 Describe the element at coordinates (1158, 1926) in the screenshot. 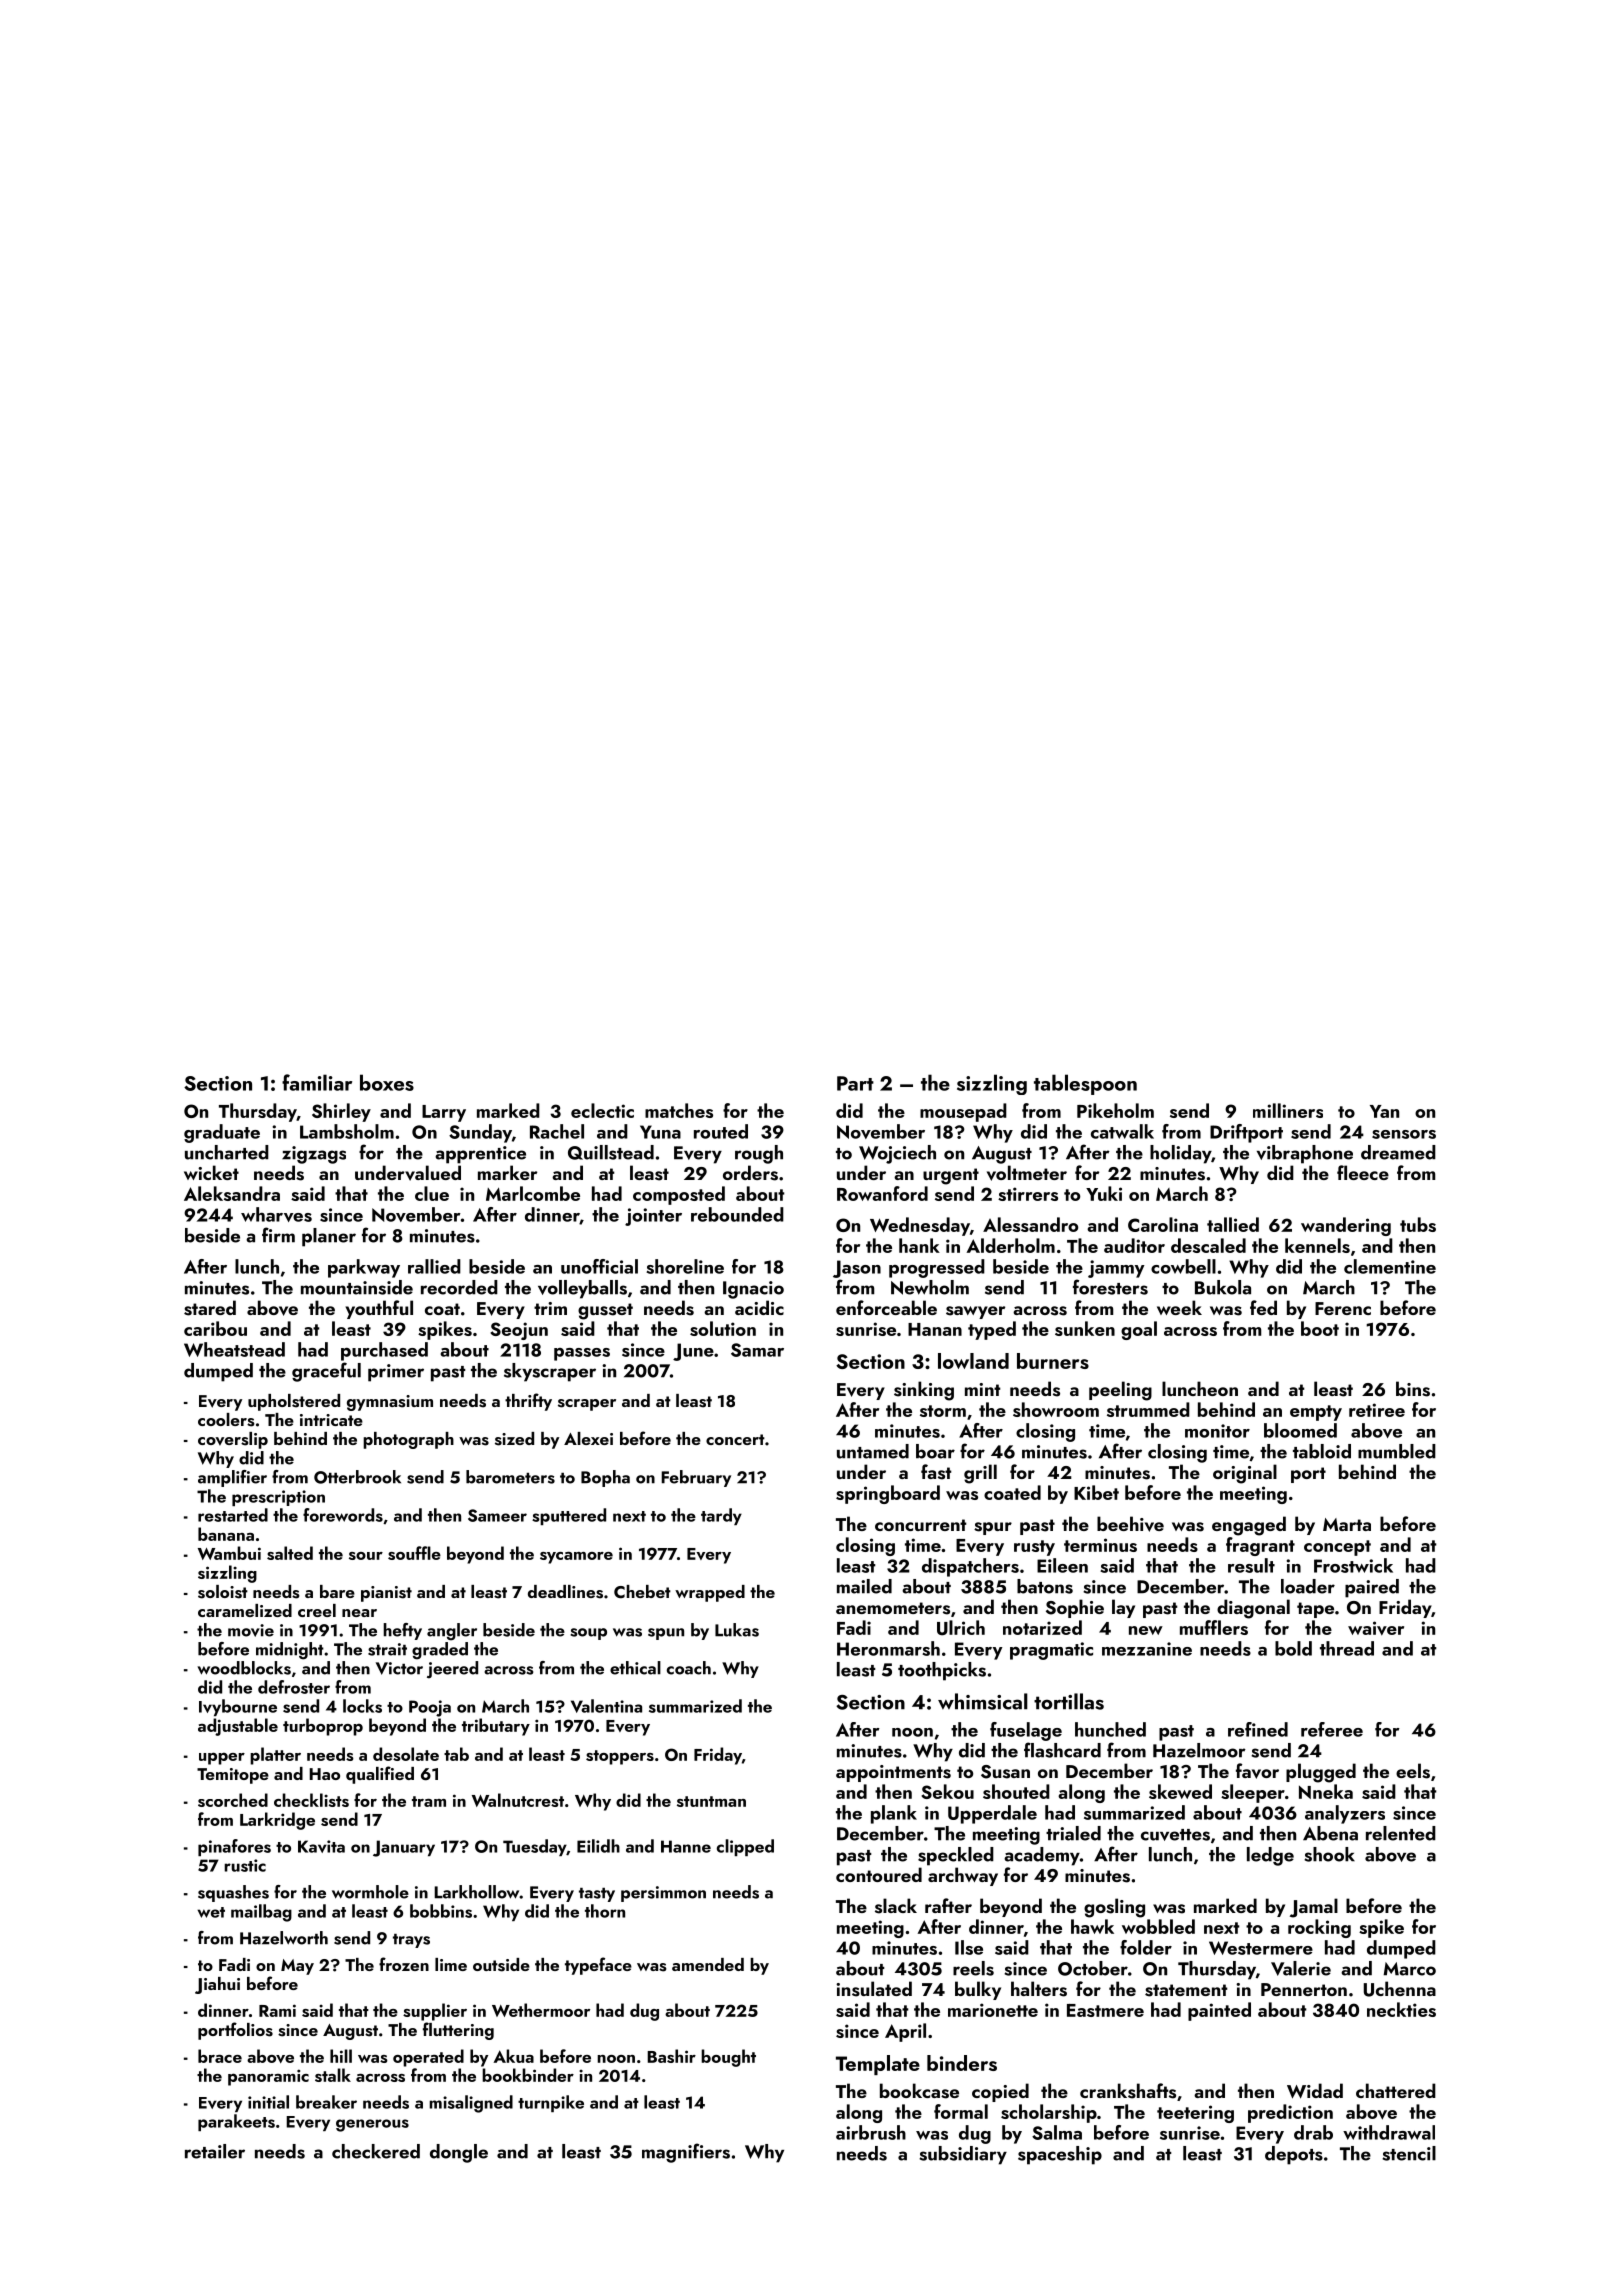

I see `wobbled` at that location.
